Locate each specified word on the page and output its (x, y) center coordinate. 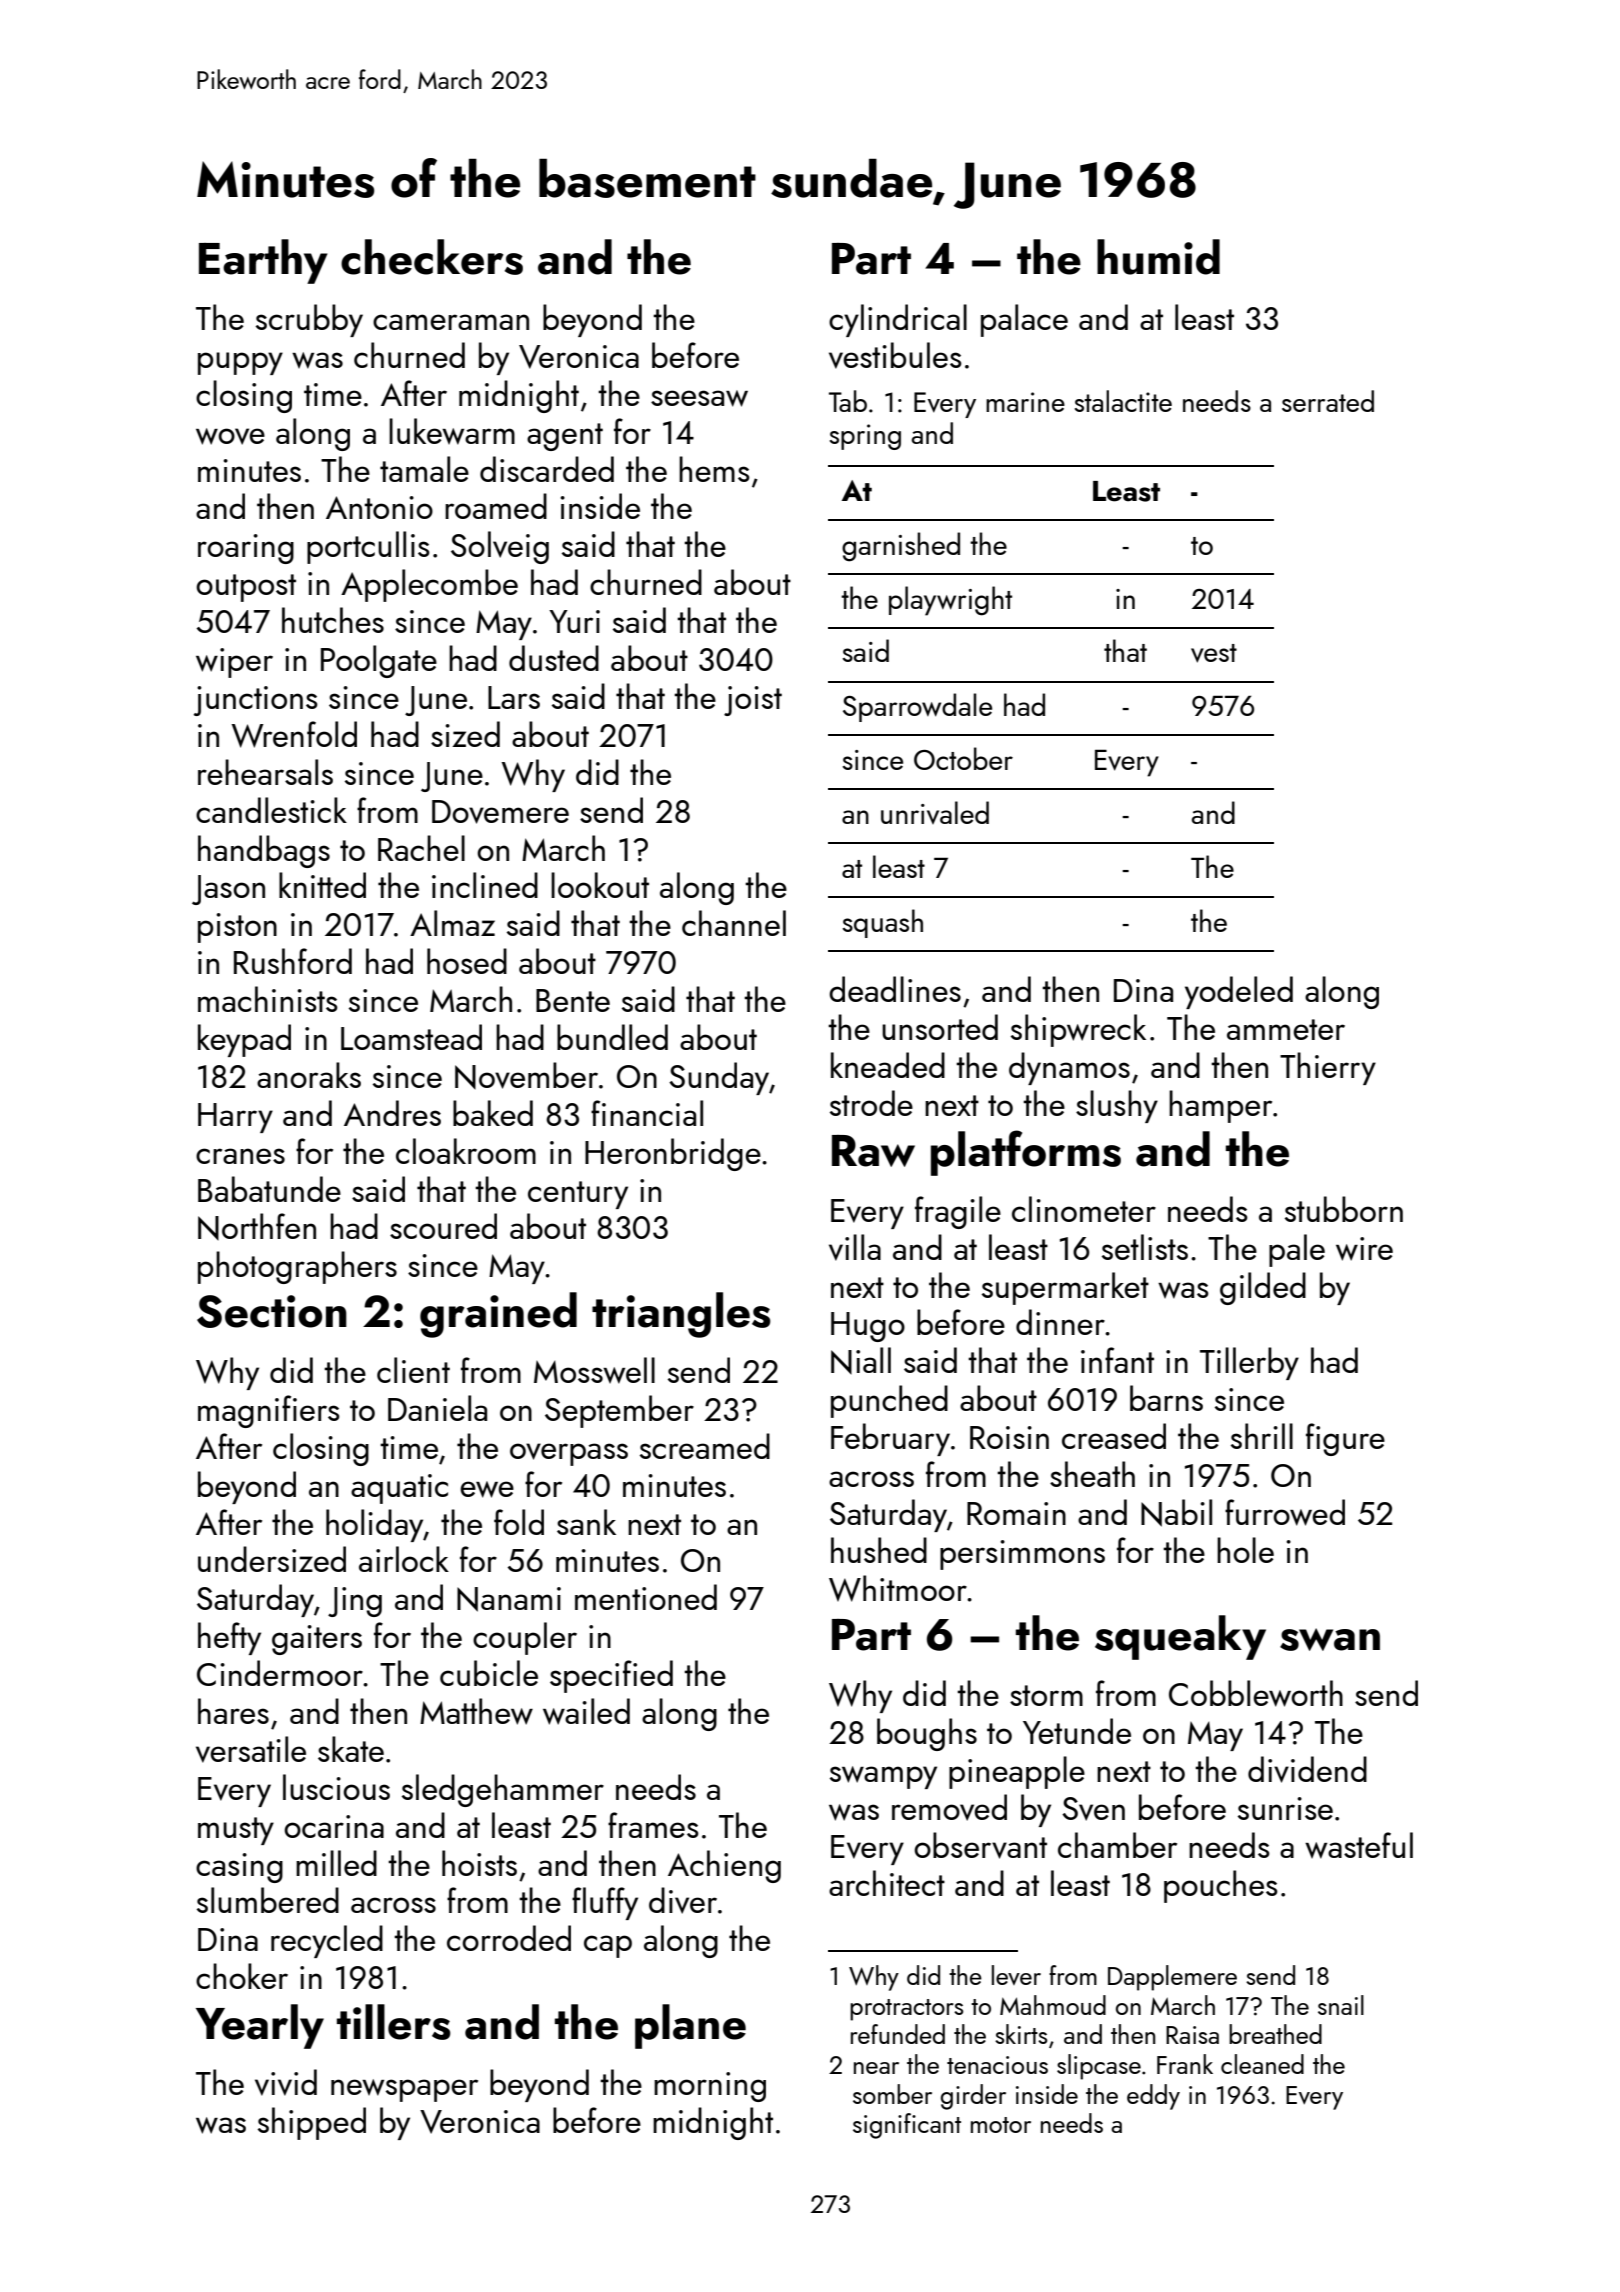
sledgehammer (503, 1790)
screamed (705, 1446)
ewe (487, 1489)
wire (1364, 1249)
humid (1158, 257)
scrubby (309, 320)
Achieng (724, 1866)
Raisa (1192, 2035)
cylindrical (898, 320)
